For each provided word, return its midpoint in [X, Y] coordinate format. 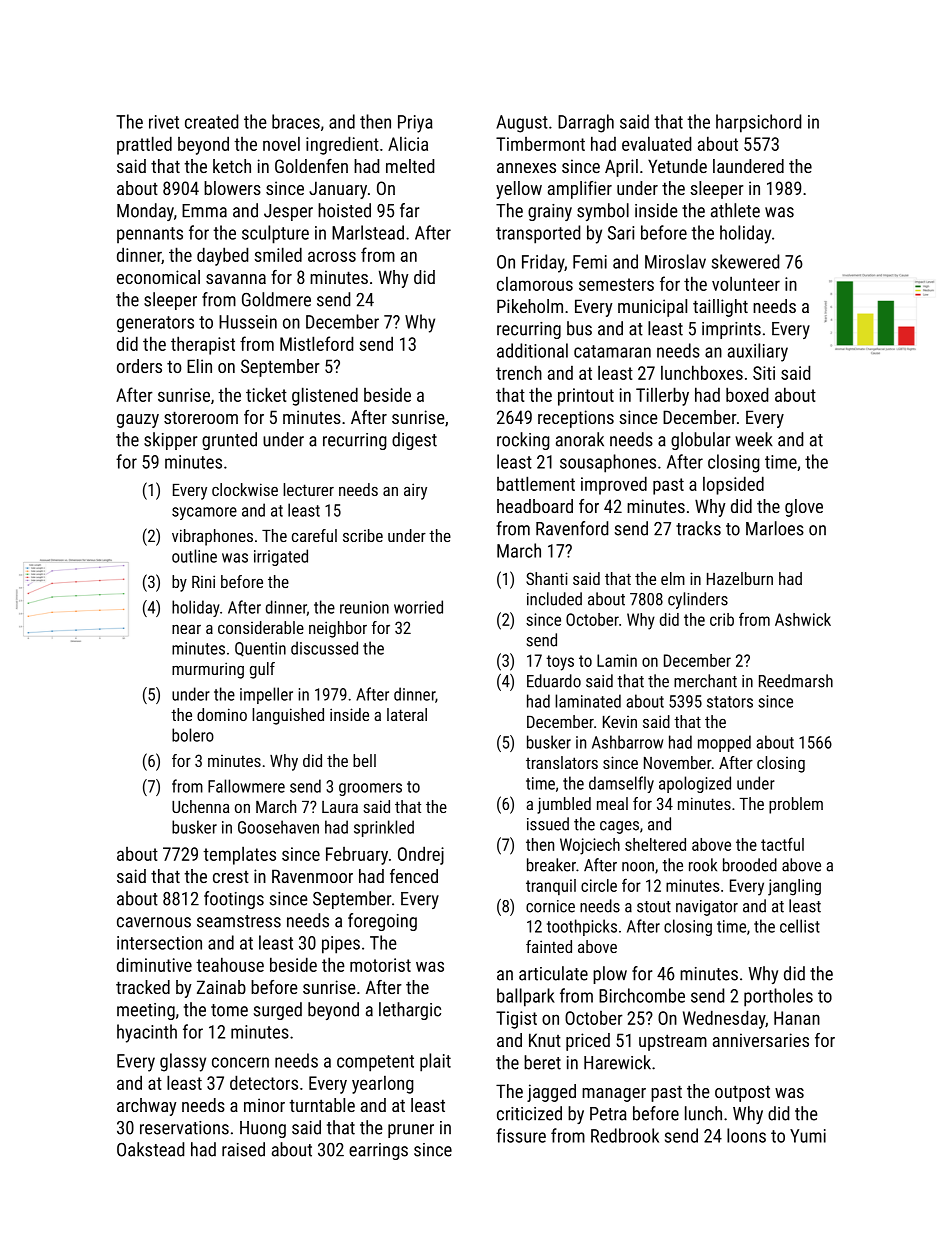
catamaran [612, 351]
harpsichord [758, 123]
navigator [707, 908]
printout [586, 397]
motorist [380, 965]
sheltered [655, 844]
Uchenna [200, 806]
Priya [415, 124]
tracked [143, 987]
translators [562, 762]
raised [243, 1149]
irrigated [281, 557]
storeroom [201, 417]
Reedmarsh [796, 681]
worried [418, 607]
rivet [164, 122]
